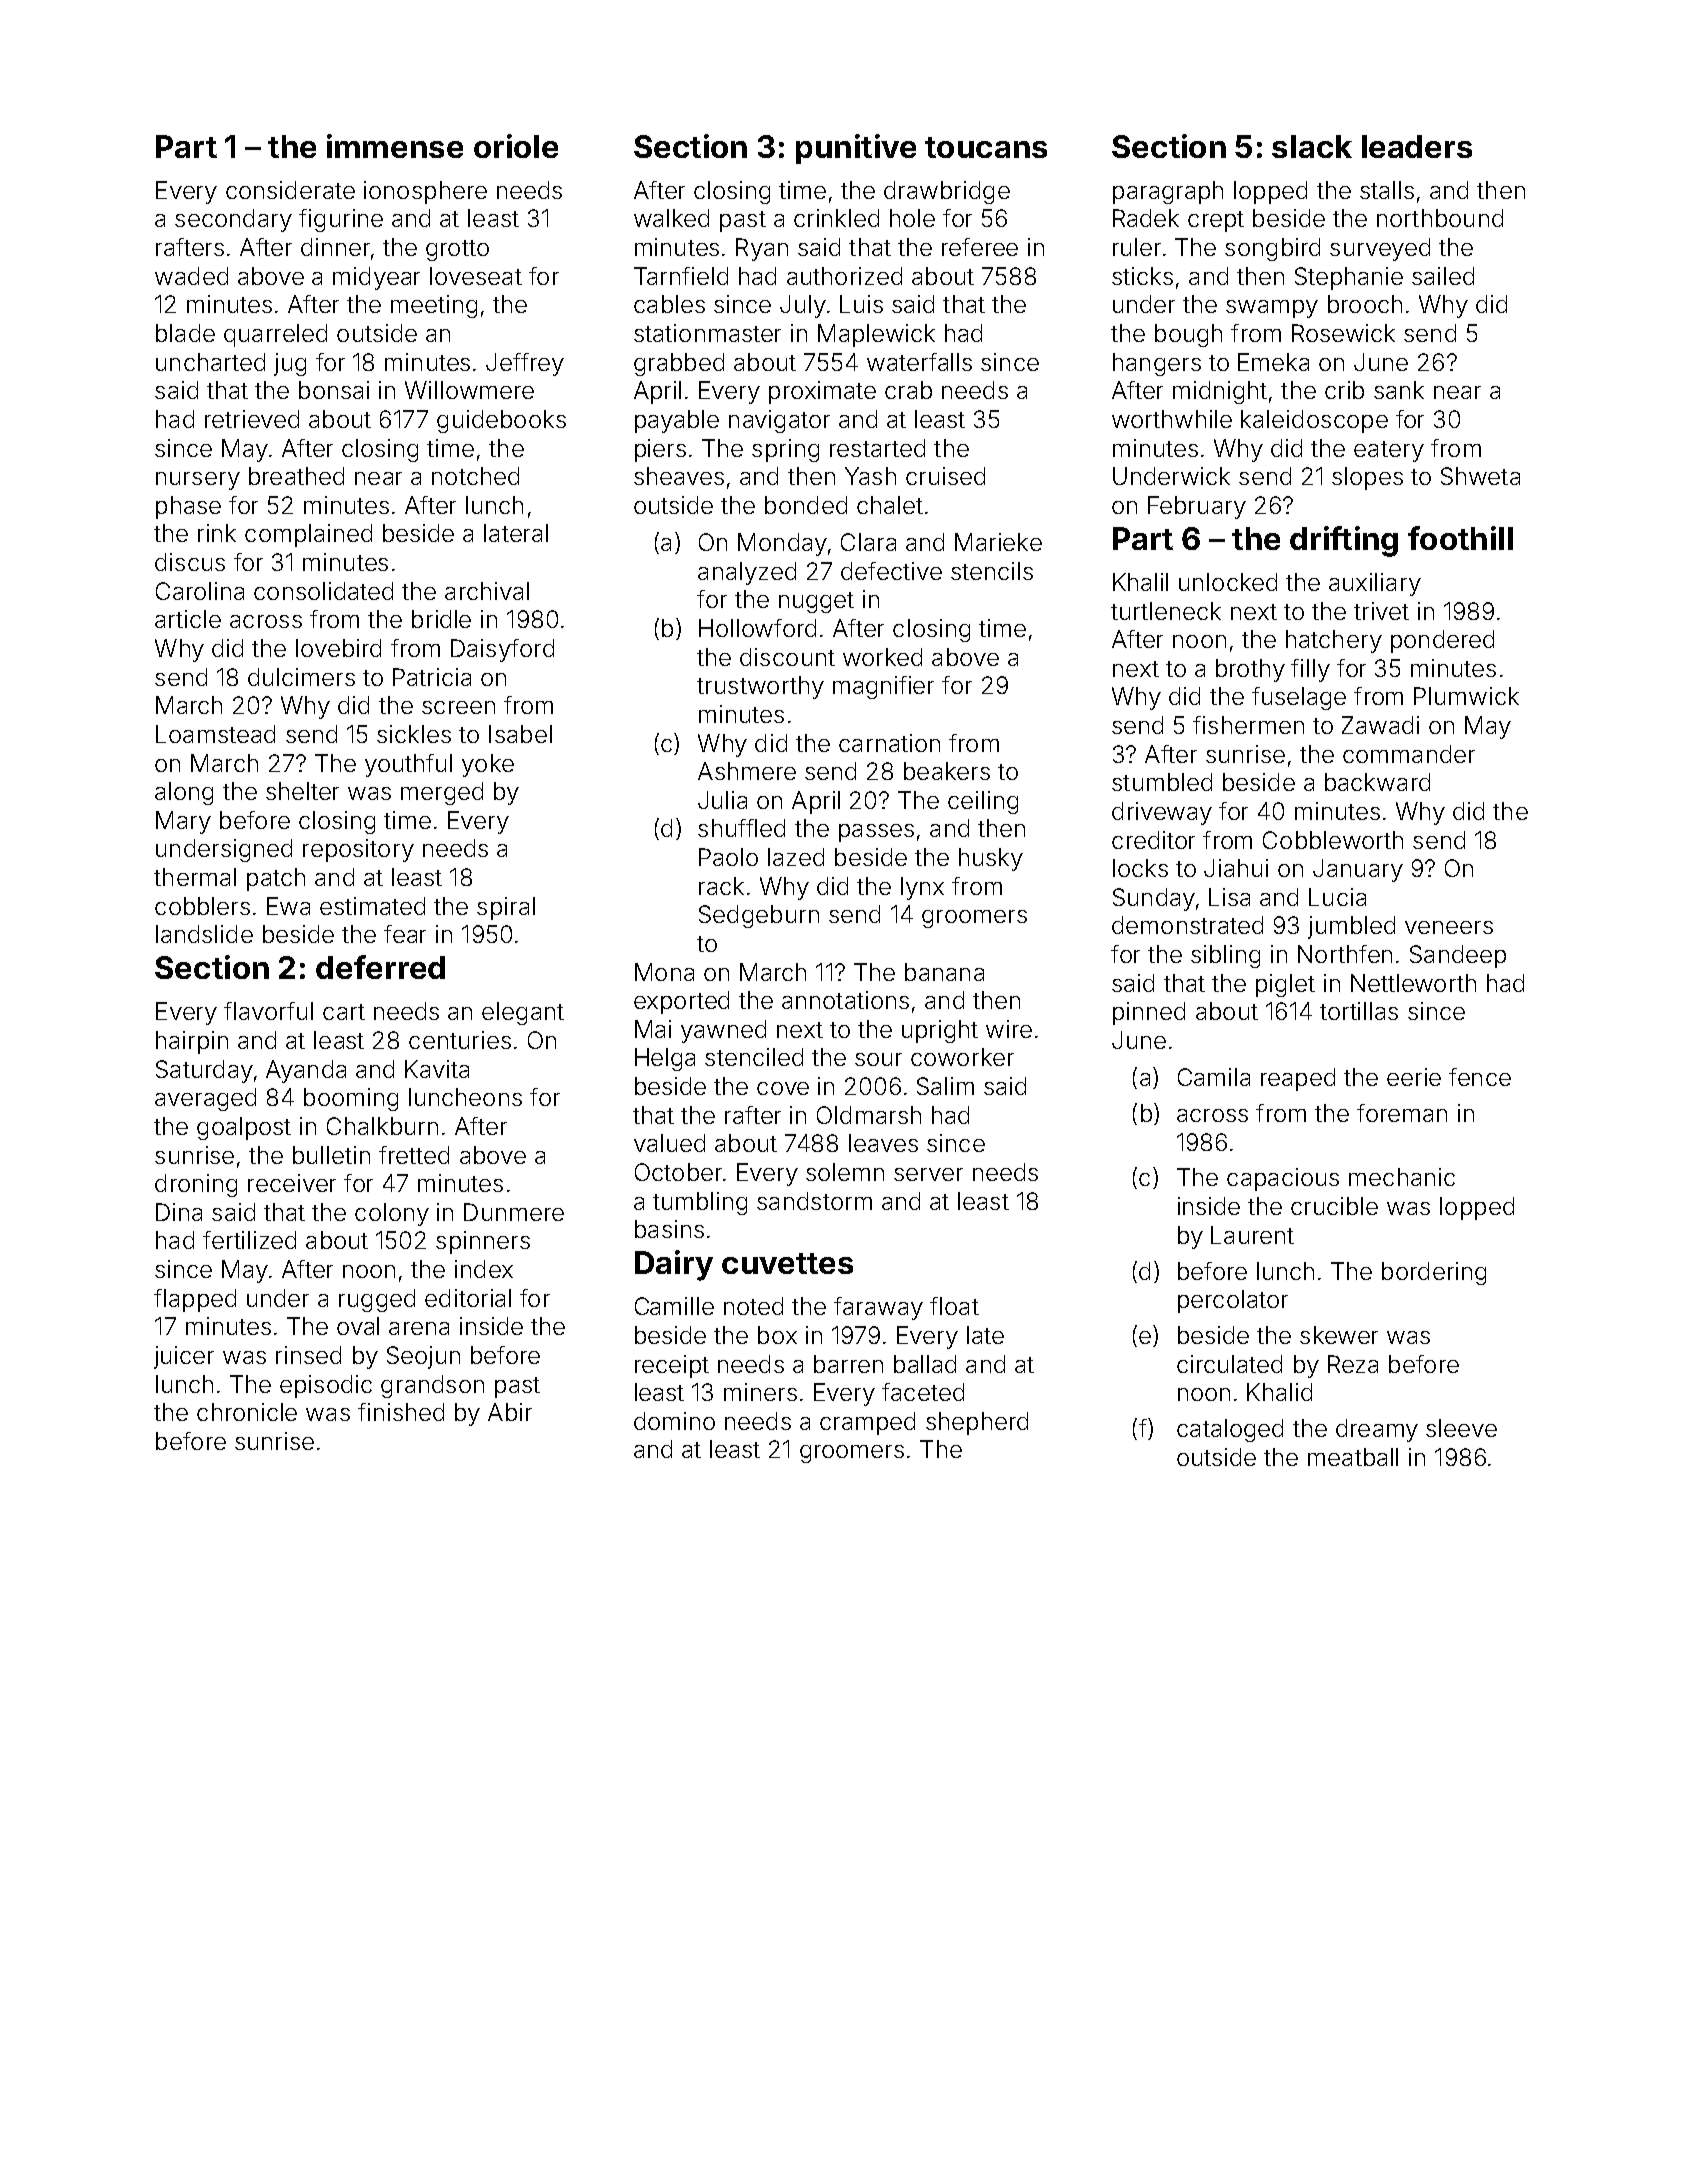 This document has width=1683, height=2178. Describe the element at coordinates (290, 364) in the document. I see `jug` at that location.
